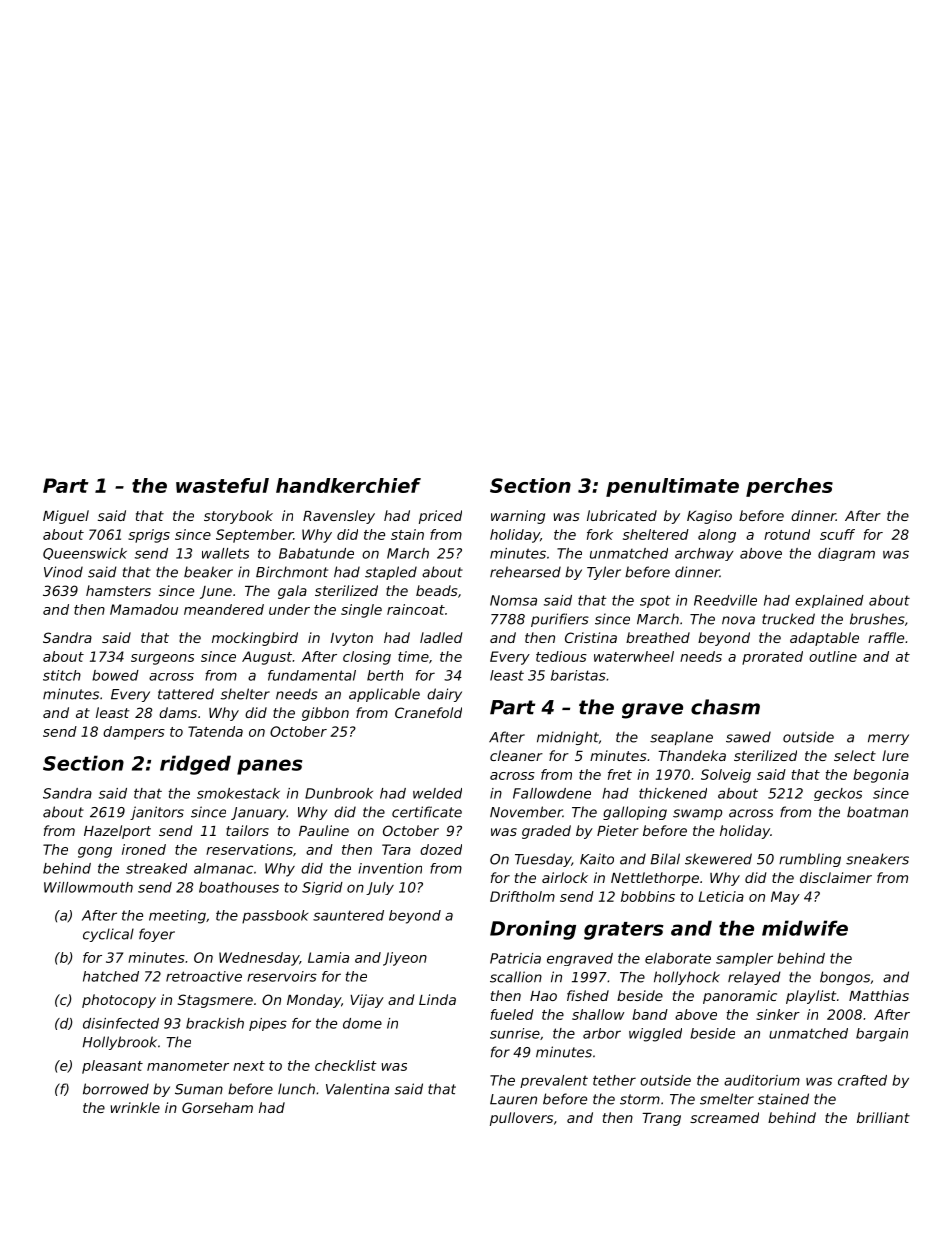 This image has height=1233, width=952. I want to click on perches, so click(789, 487).
